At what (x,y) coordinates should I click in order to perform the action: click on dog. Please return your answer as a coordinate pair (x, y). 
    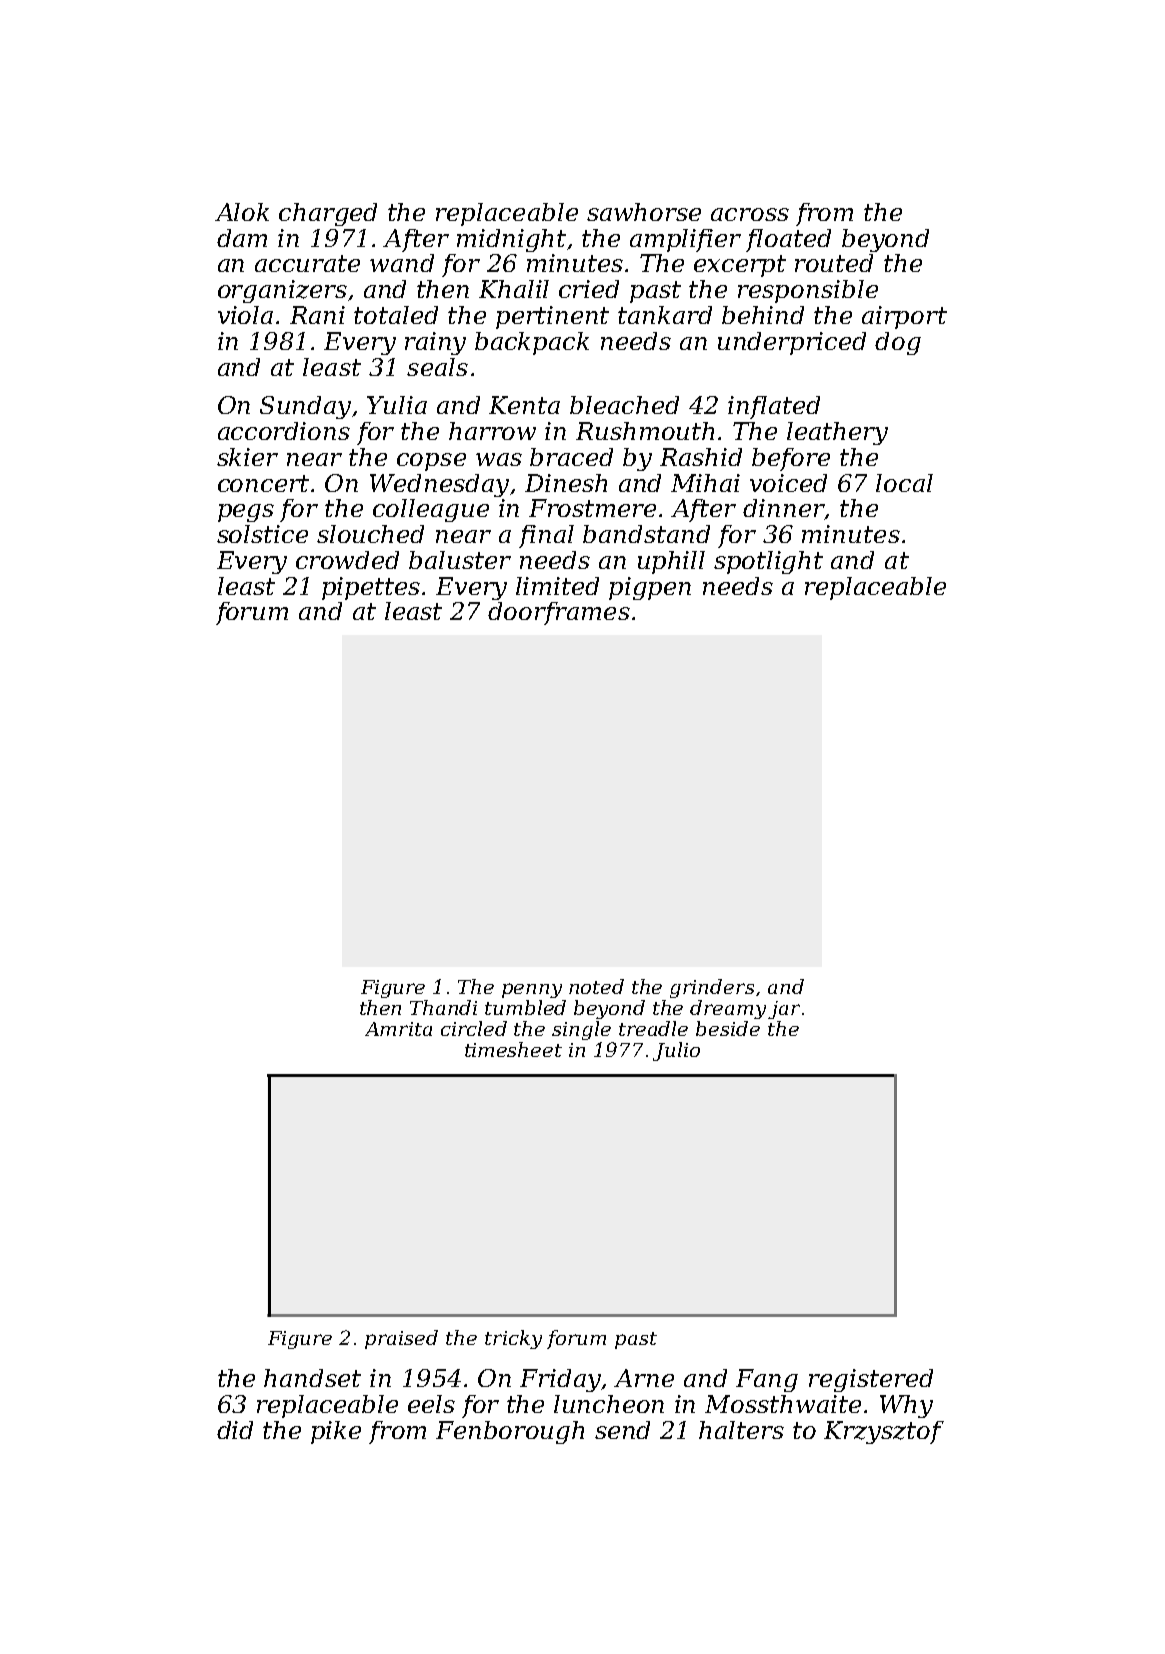
    Looking at the image, I should click on (898, 343).
